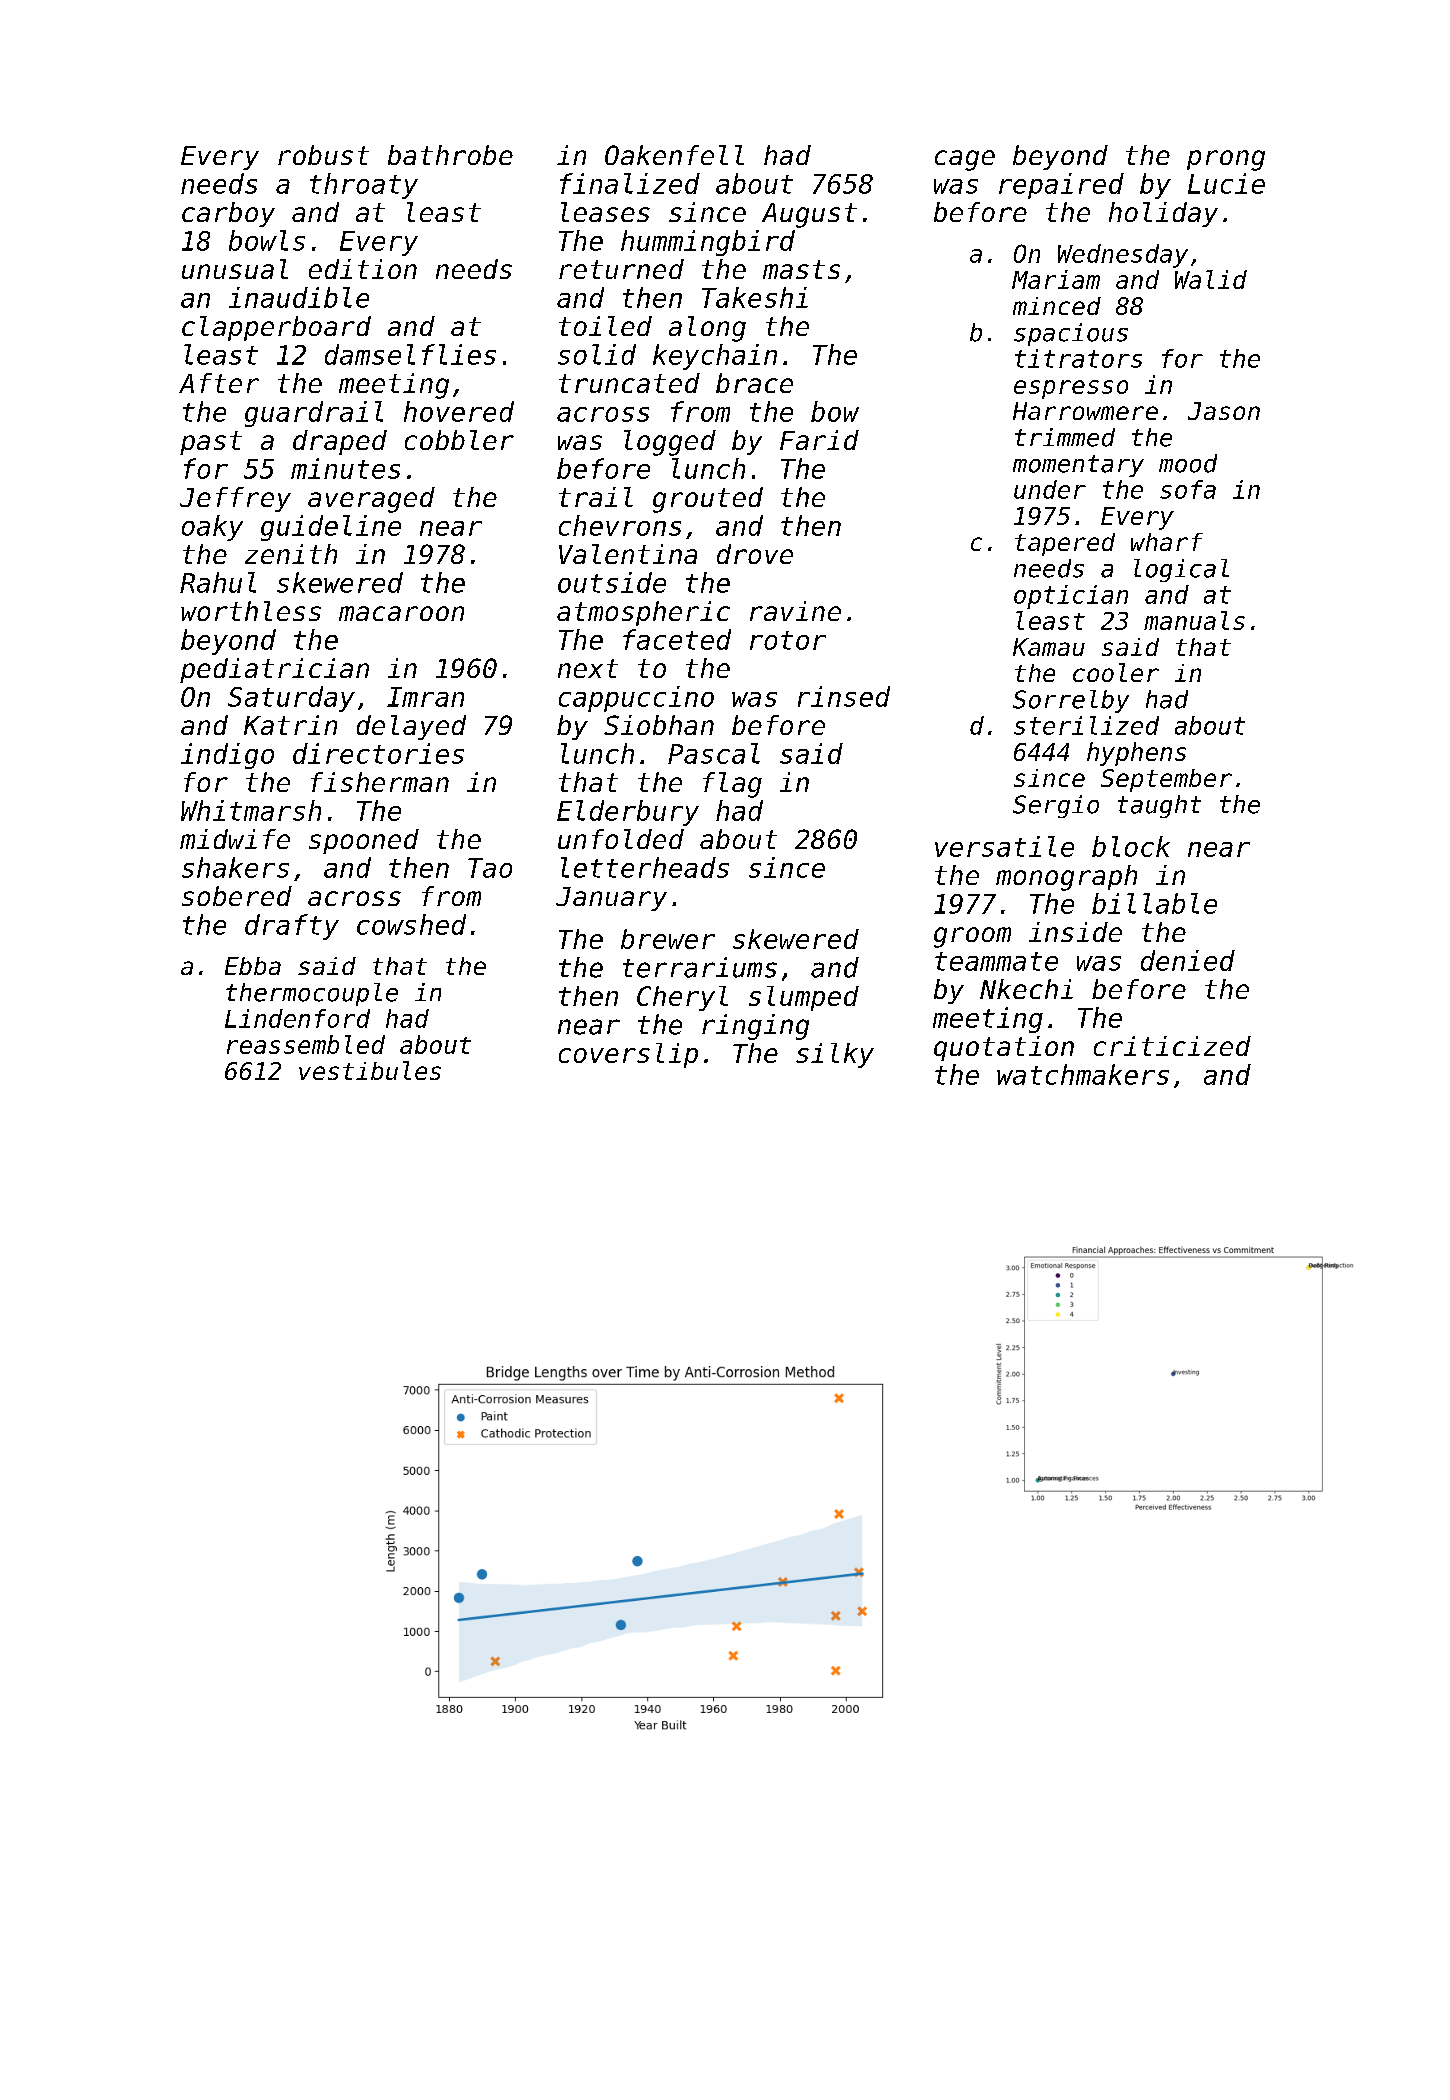  I want to click on wharf, so click(1167, 542).
